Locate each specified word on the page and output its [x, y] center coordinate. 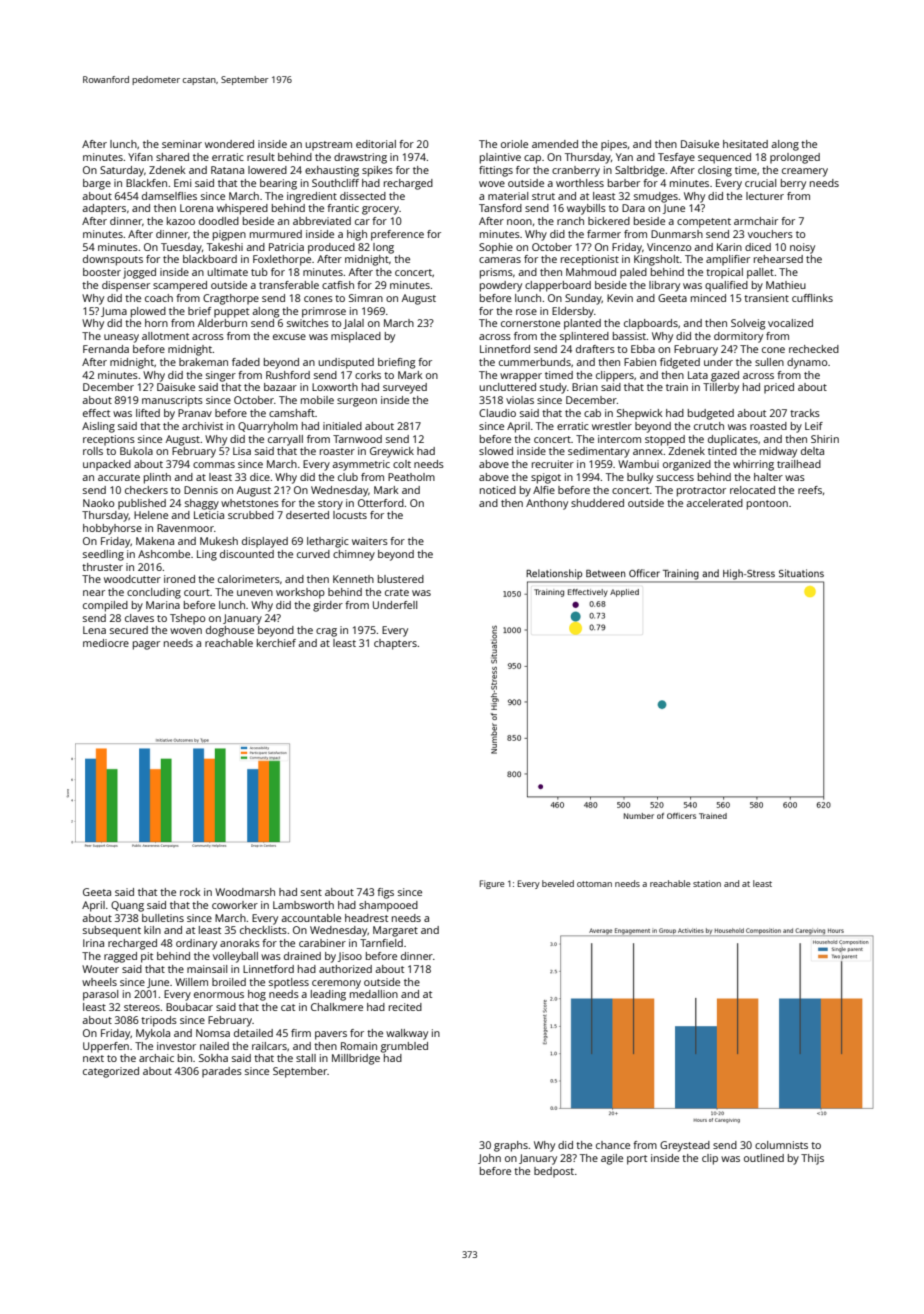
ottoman [594, 884]
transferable [289, 285]
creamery [805, 172]
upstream [328, 146]
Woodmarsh [245, 892]
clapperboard [558, 286]
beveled [558, 883]
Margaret [395, 931]
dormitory [738, 337]
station [707, 883]
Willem [191, 982]
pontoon [767, 505]
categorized [111, 1072]
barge [97, 184]
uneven [255, 593]
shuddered [597, 503]
